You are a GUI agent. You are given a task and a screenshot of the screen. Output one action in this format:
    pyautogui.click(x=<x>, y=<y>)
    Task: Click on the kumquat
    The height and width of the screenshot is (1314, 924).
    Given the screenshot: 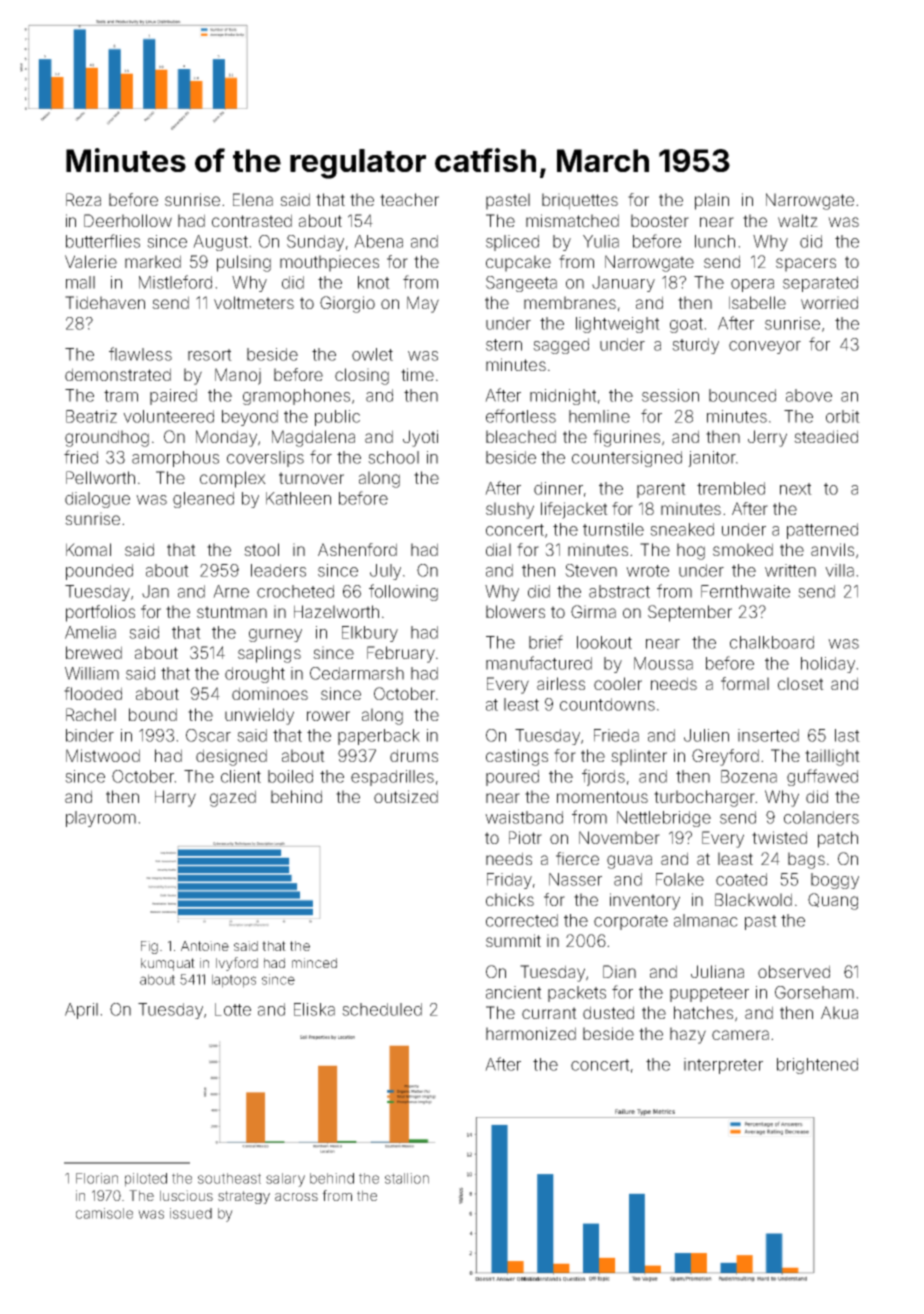 What is the action you would take?
    pyautogui.click(x=168, y=964)
